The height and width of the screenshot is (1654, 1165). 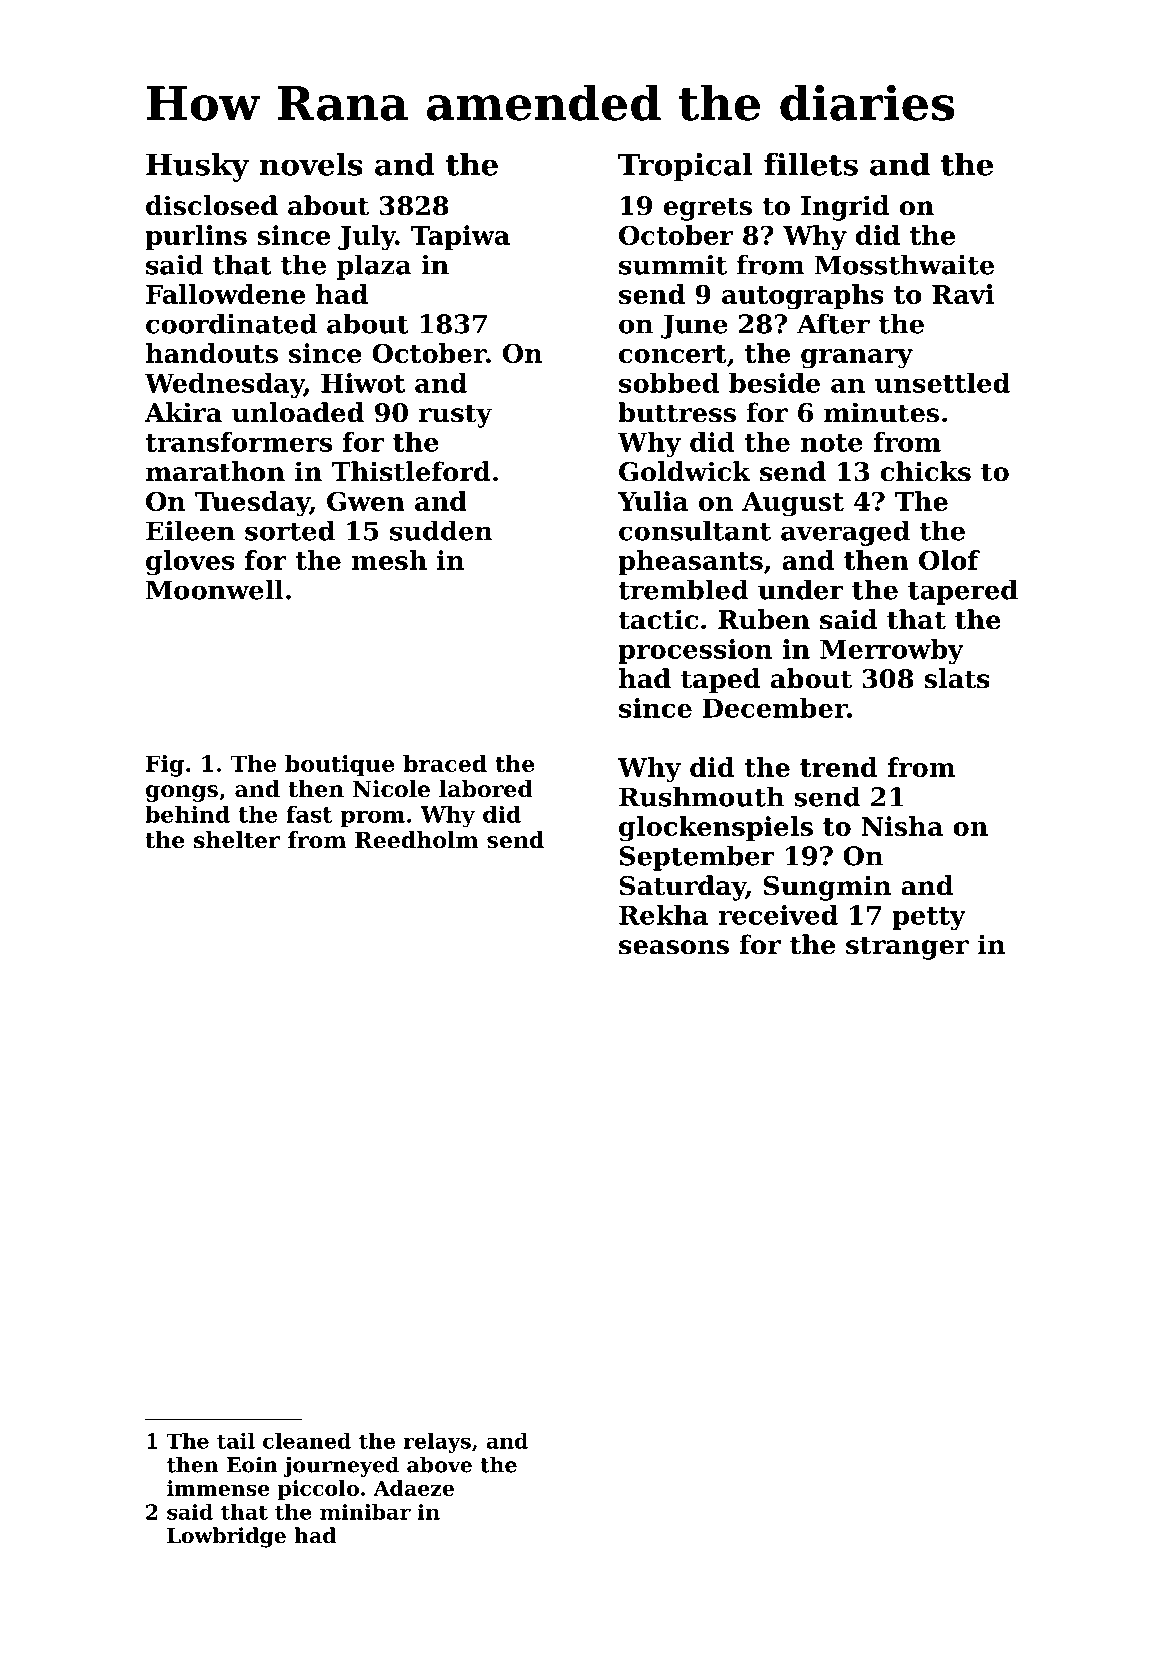 I want to click on cleaned, so click(x=307, y=1441).
